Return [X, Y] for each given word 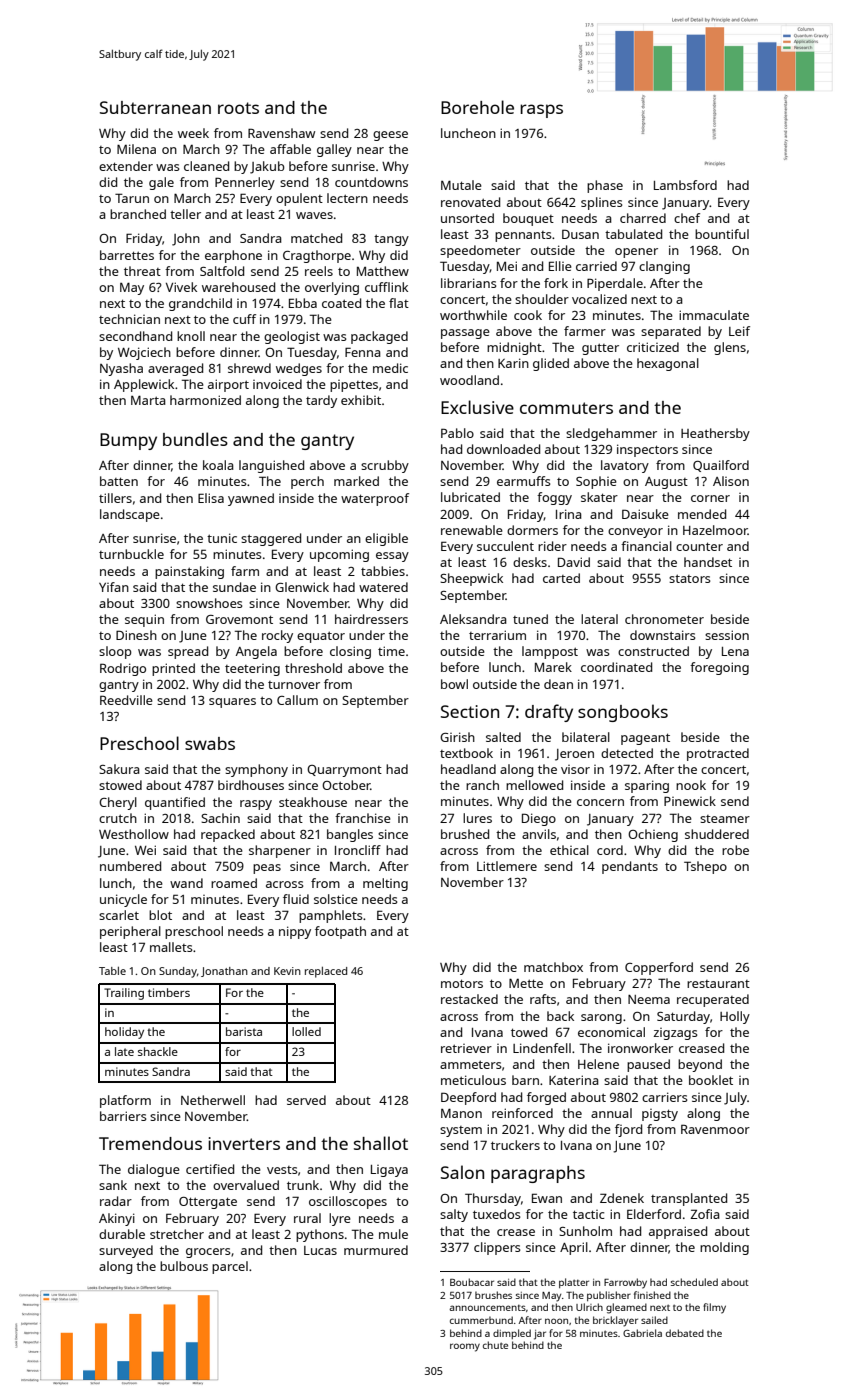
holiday [124, 1033]
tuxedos [497, 1214]
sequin [144, 620]
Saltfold [222, 271]
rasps [541, 111]
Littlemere [507, 866]
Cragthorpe [317, 256]
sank [113, 1185]
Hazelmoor [715, 530]
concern [600, 802]
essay [392, 557]
